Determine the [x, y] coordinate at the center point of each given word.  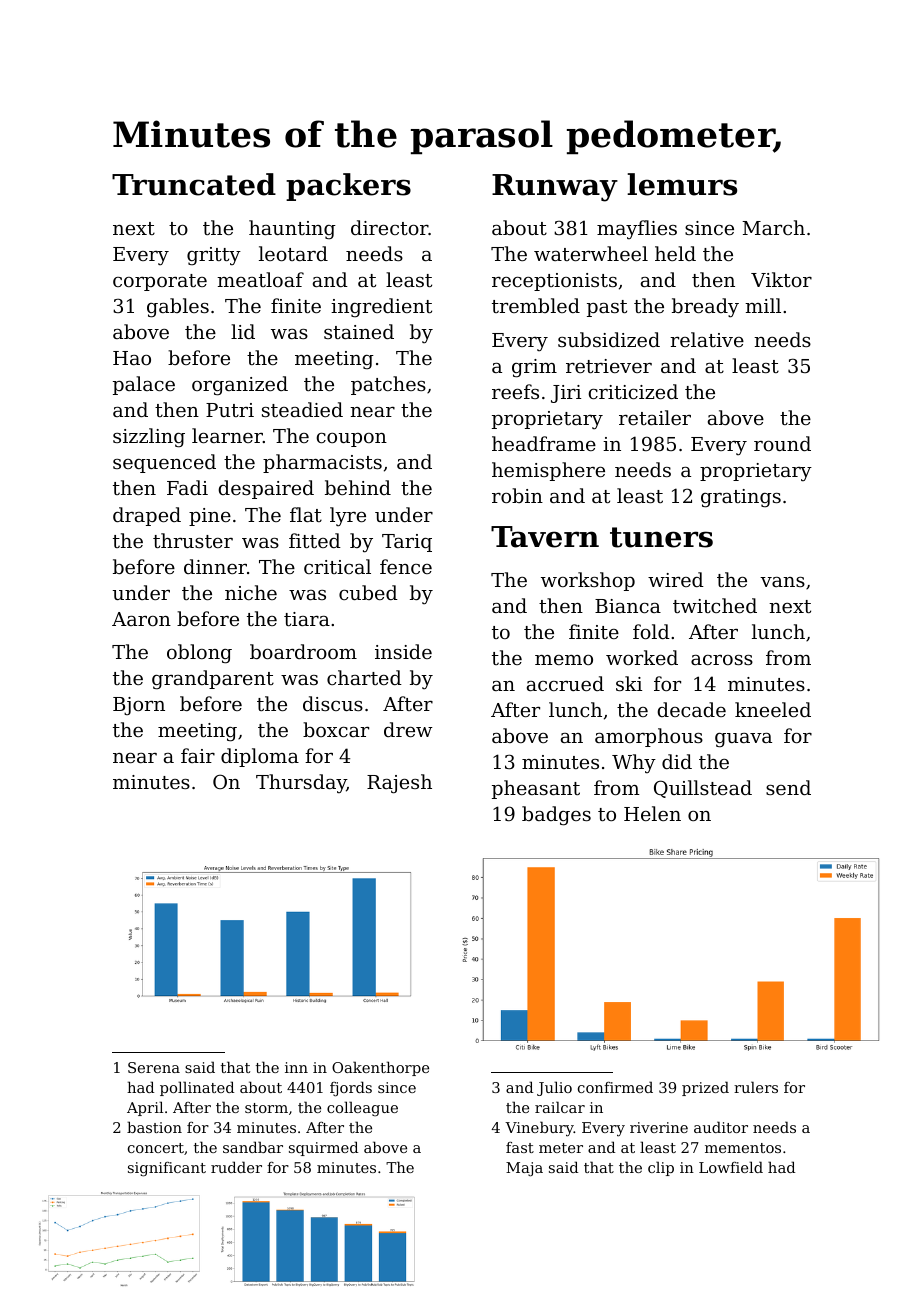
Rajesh [399, 784]
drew [408, 729]
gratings [741, 498]
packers [348, 187]
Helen [652, 813]
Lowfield [731, 1167]
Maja [524, 1169]
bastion [154, 1127]
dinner [215, 566]
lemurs [682, 184]
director [390, 227]
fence [406, 566]
